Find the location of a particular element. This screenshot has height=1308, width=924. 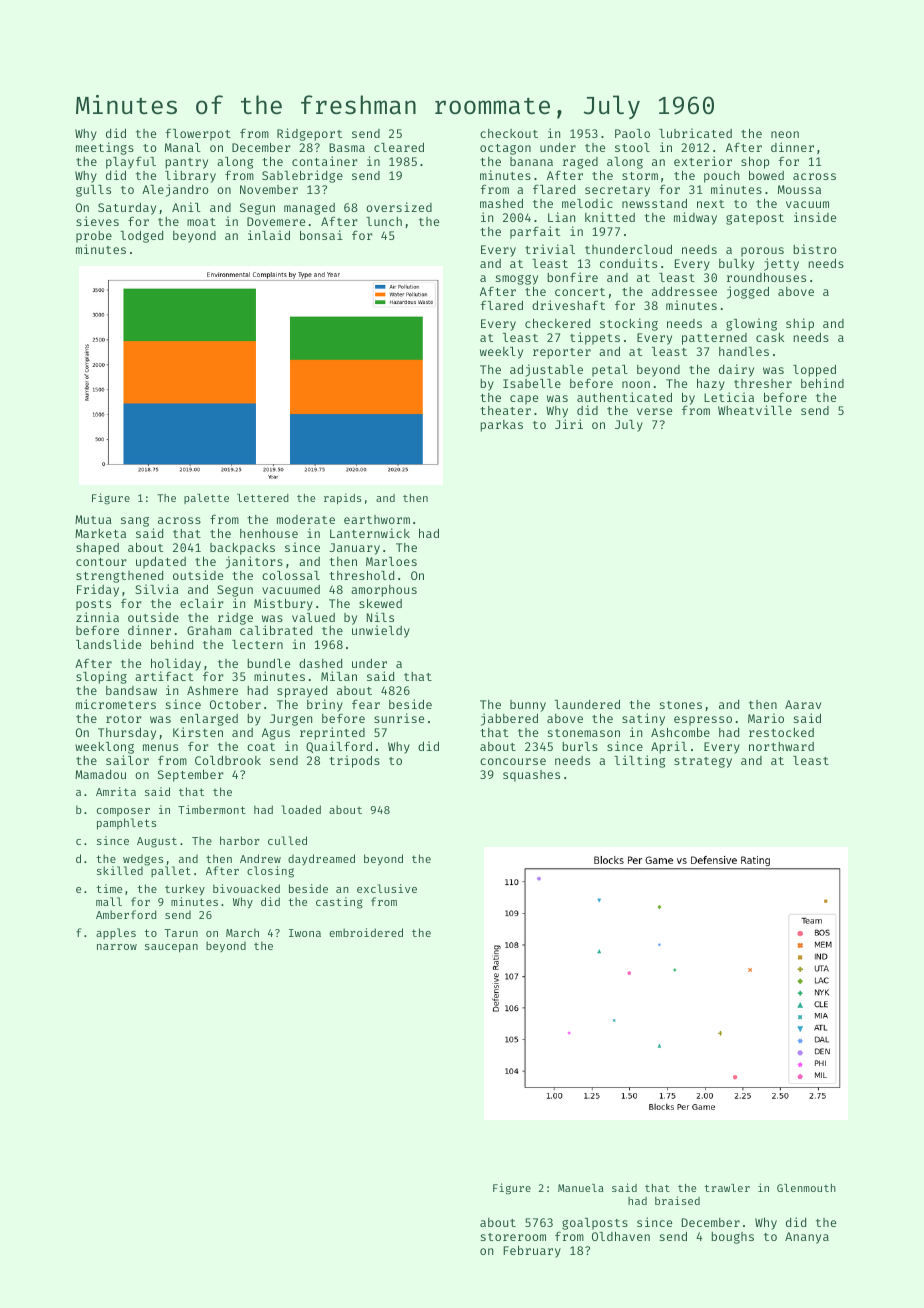

bunny is located at coordinates (528, 706).
